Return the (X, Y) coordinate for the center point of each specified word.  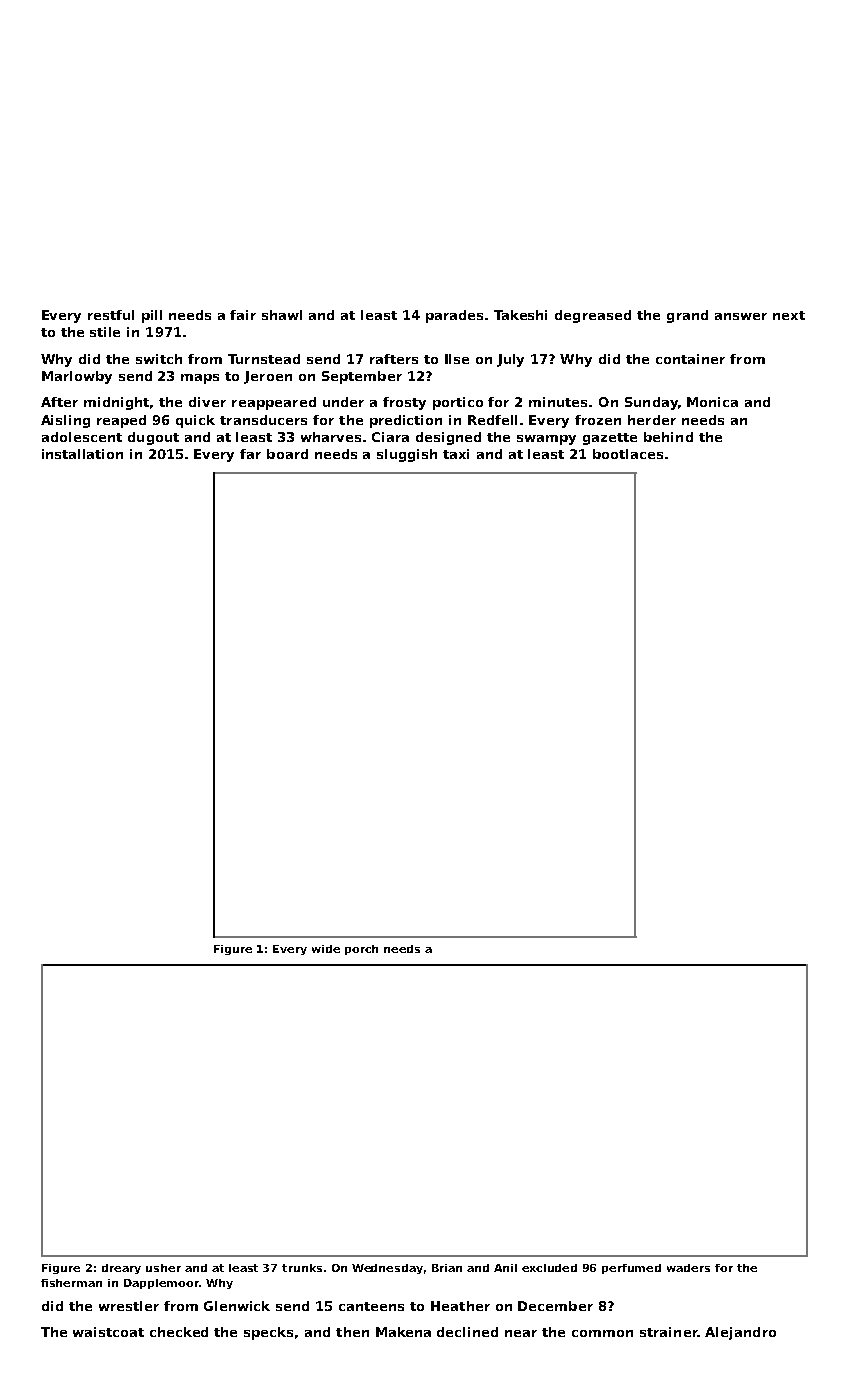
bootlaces (628, 454)
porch (361, 950)
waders (688, 1268)
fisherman (71, 1283)
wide (326, 949)
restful (111, 315)
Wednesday (387, 1269)
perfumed (631, 1269)
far (250, 454)
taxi (456, 454)
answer (741, 316)
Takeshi (520, 315)
